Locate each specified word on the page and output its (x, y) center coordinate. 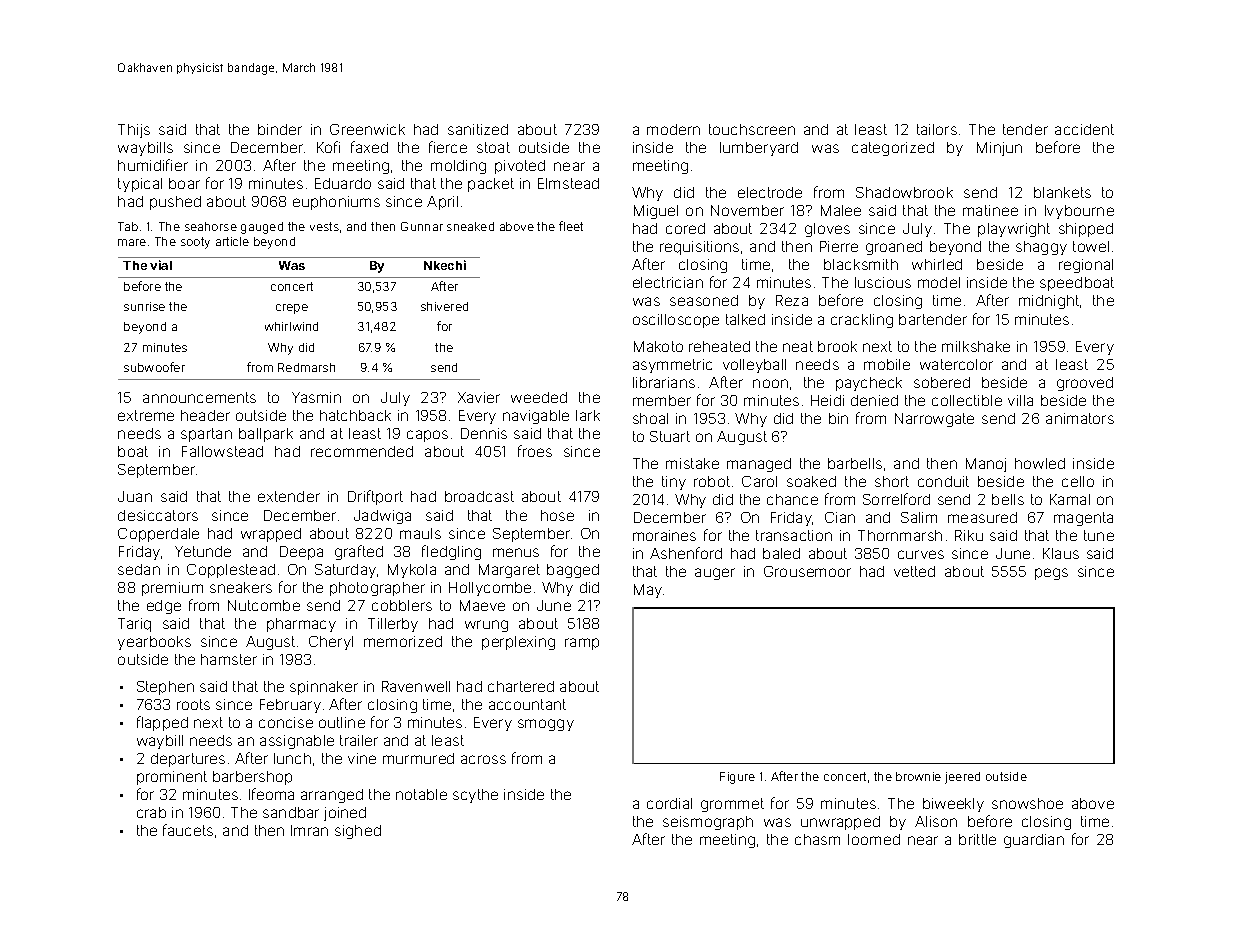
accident (1084, 129)
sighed (358, 832)
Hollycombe (490, 589)
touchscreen (752, 129)
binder (280, 129)
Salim (919, 517)
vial (161, 265)
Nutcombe (264, 605)
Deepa (301, 553)
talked (745, 319)
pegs (1051, 574)
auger (715, 574)
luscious (883, 282)
